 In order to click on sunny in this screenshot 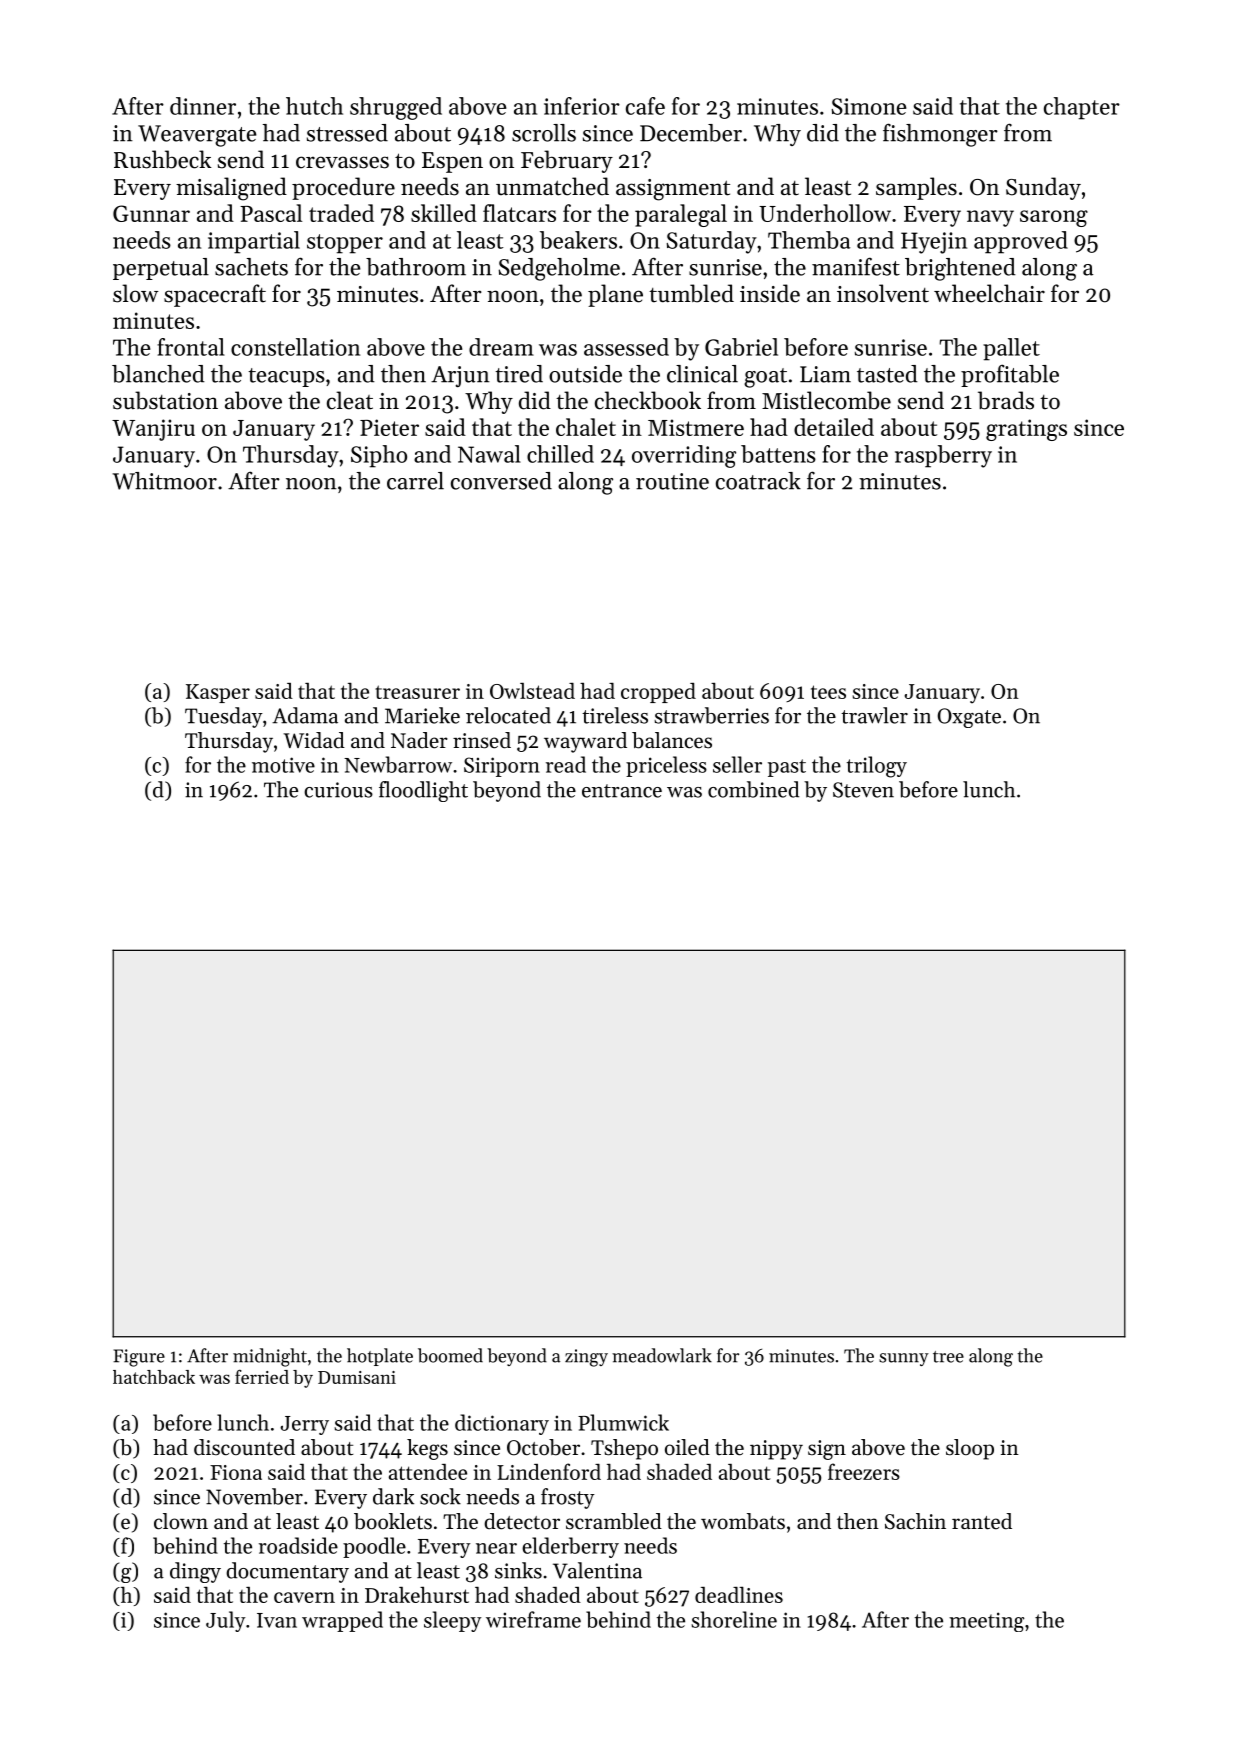, I will do `click(904, 1359)`.
